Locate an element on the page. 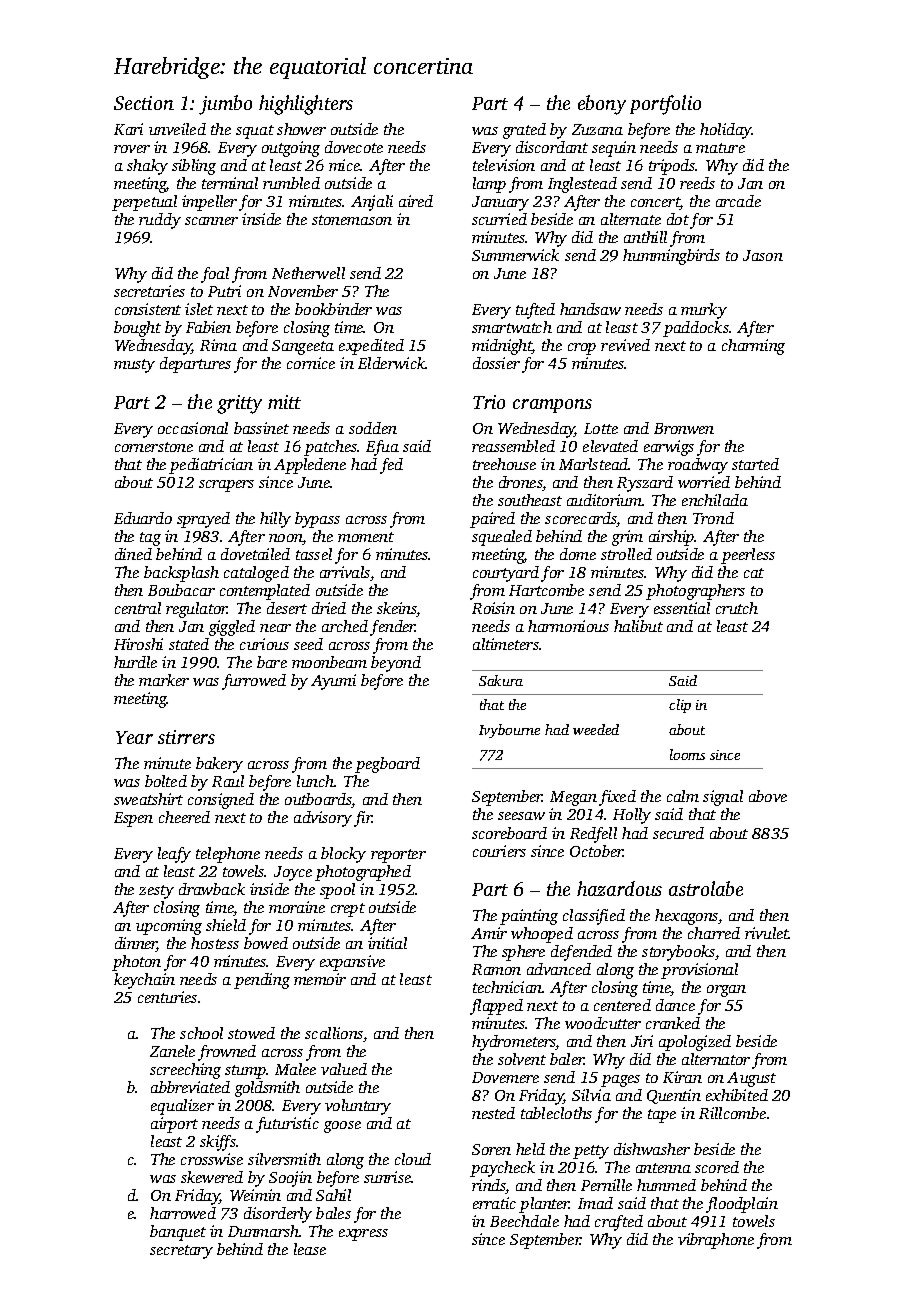 The image size is (908, 1316). Rima is located at coordinates (218, 345).
